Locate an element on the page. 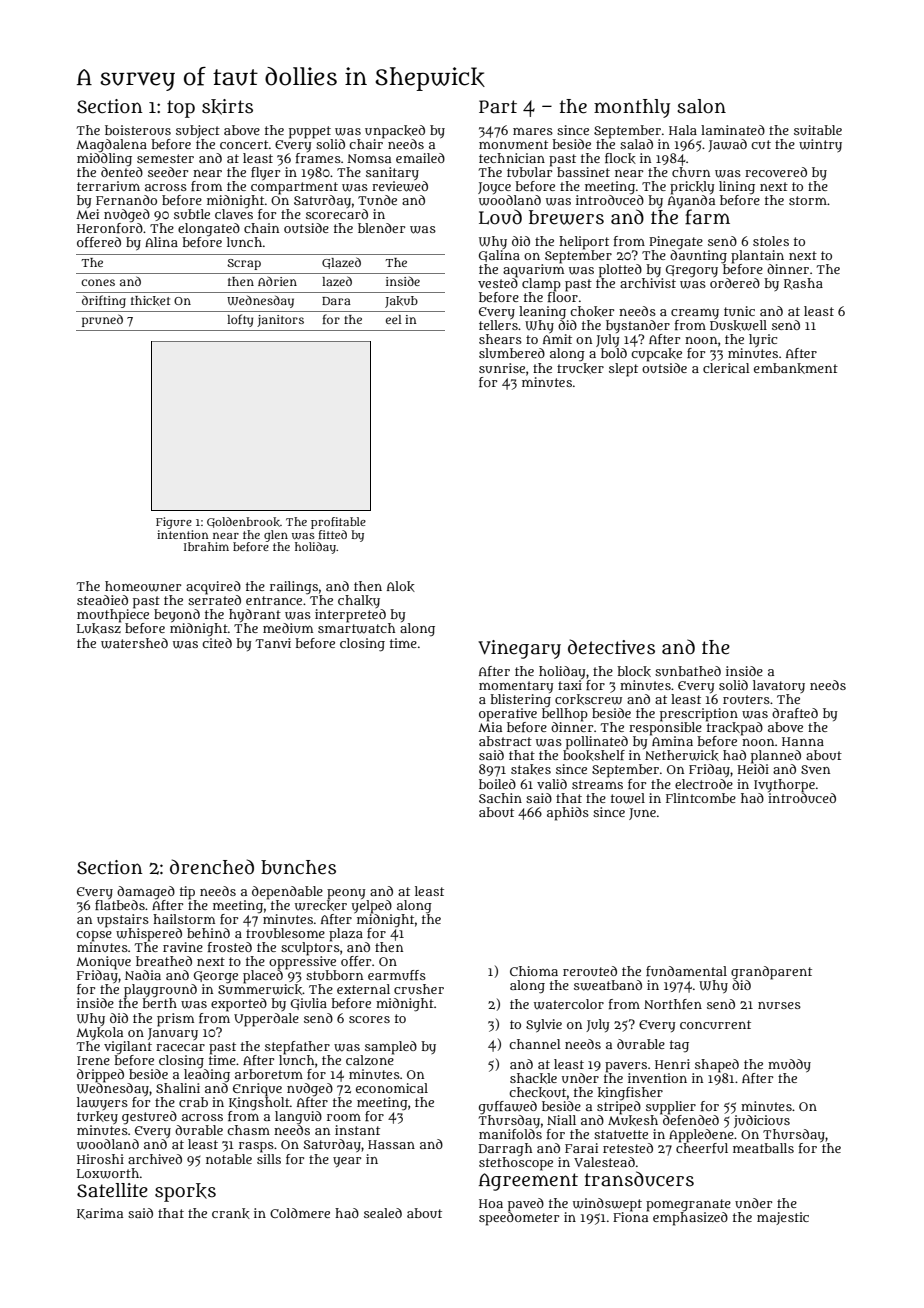 This page has height=1308, width=924. cited is located at coordinates (217, 643).
